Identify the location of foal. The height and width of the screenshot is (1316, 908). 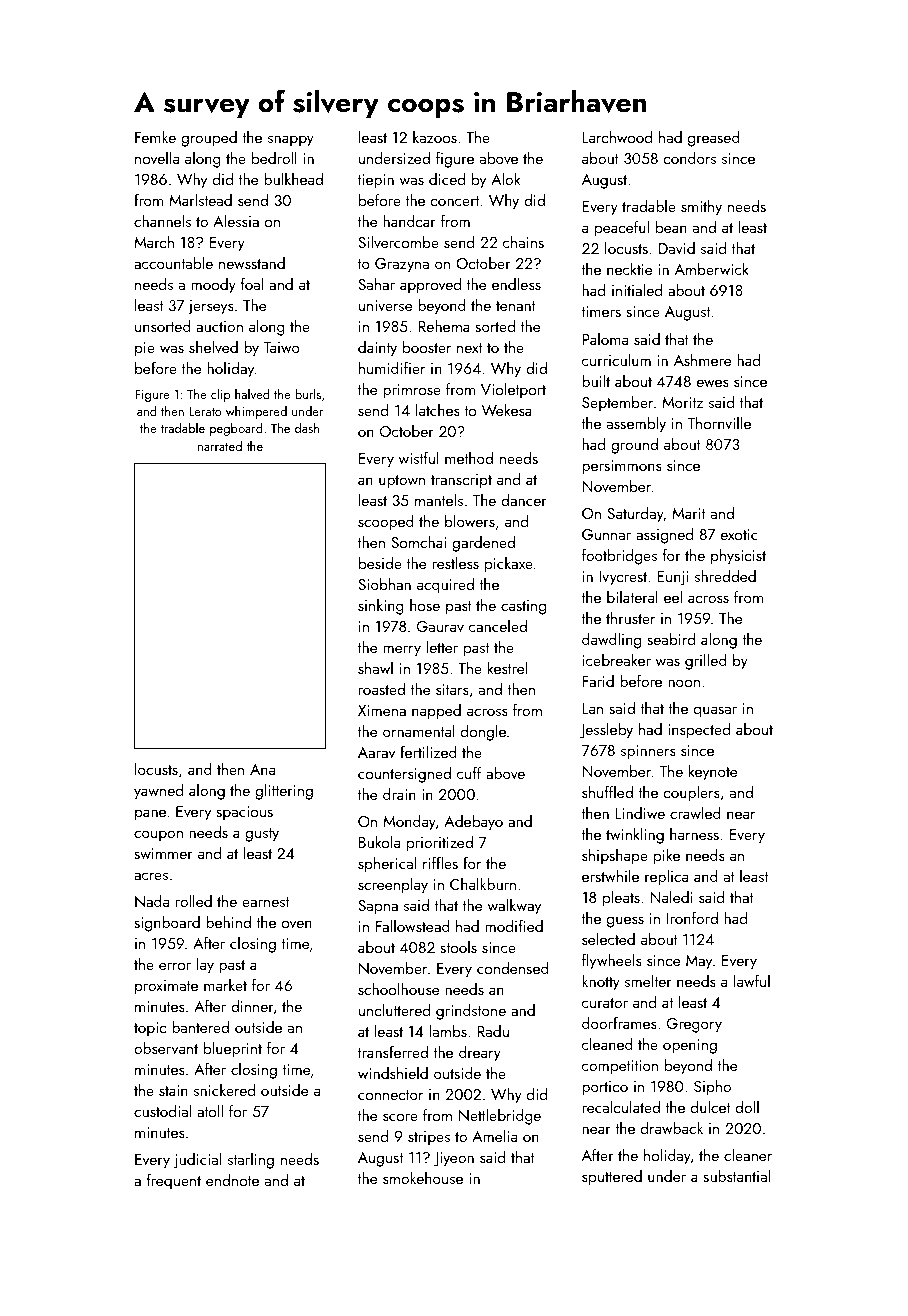
(252, 283).
